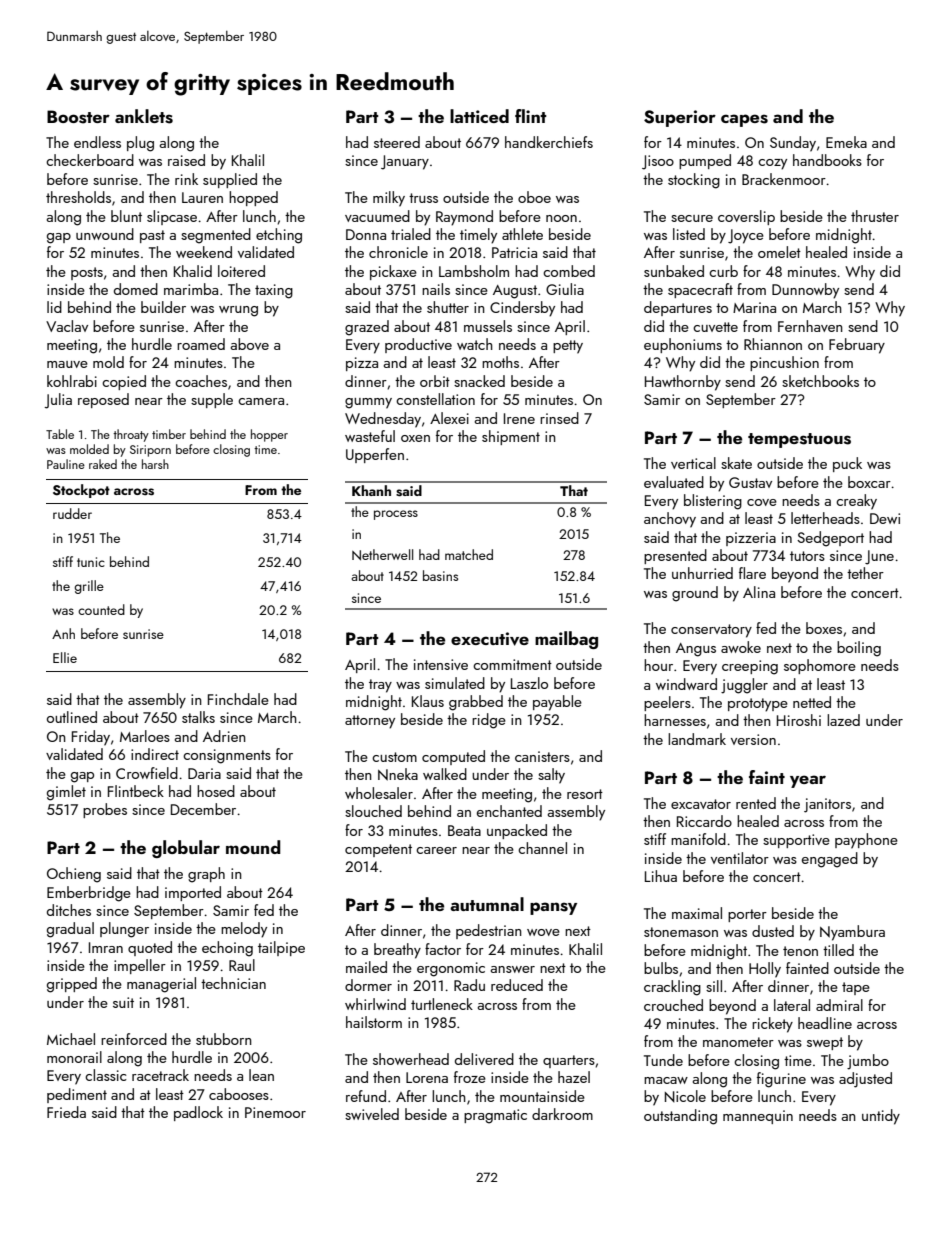 The height and width of the document is (1233, 952). What do you see at coordinates (191, 289) in the document?
I see `marimba` at bounding box center [191, 289].
